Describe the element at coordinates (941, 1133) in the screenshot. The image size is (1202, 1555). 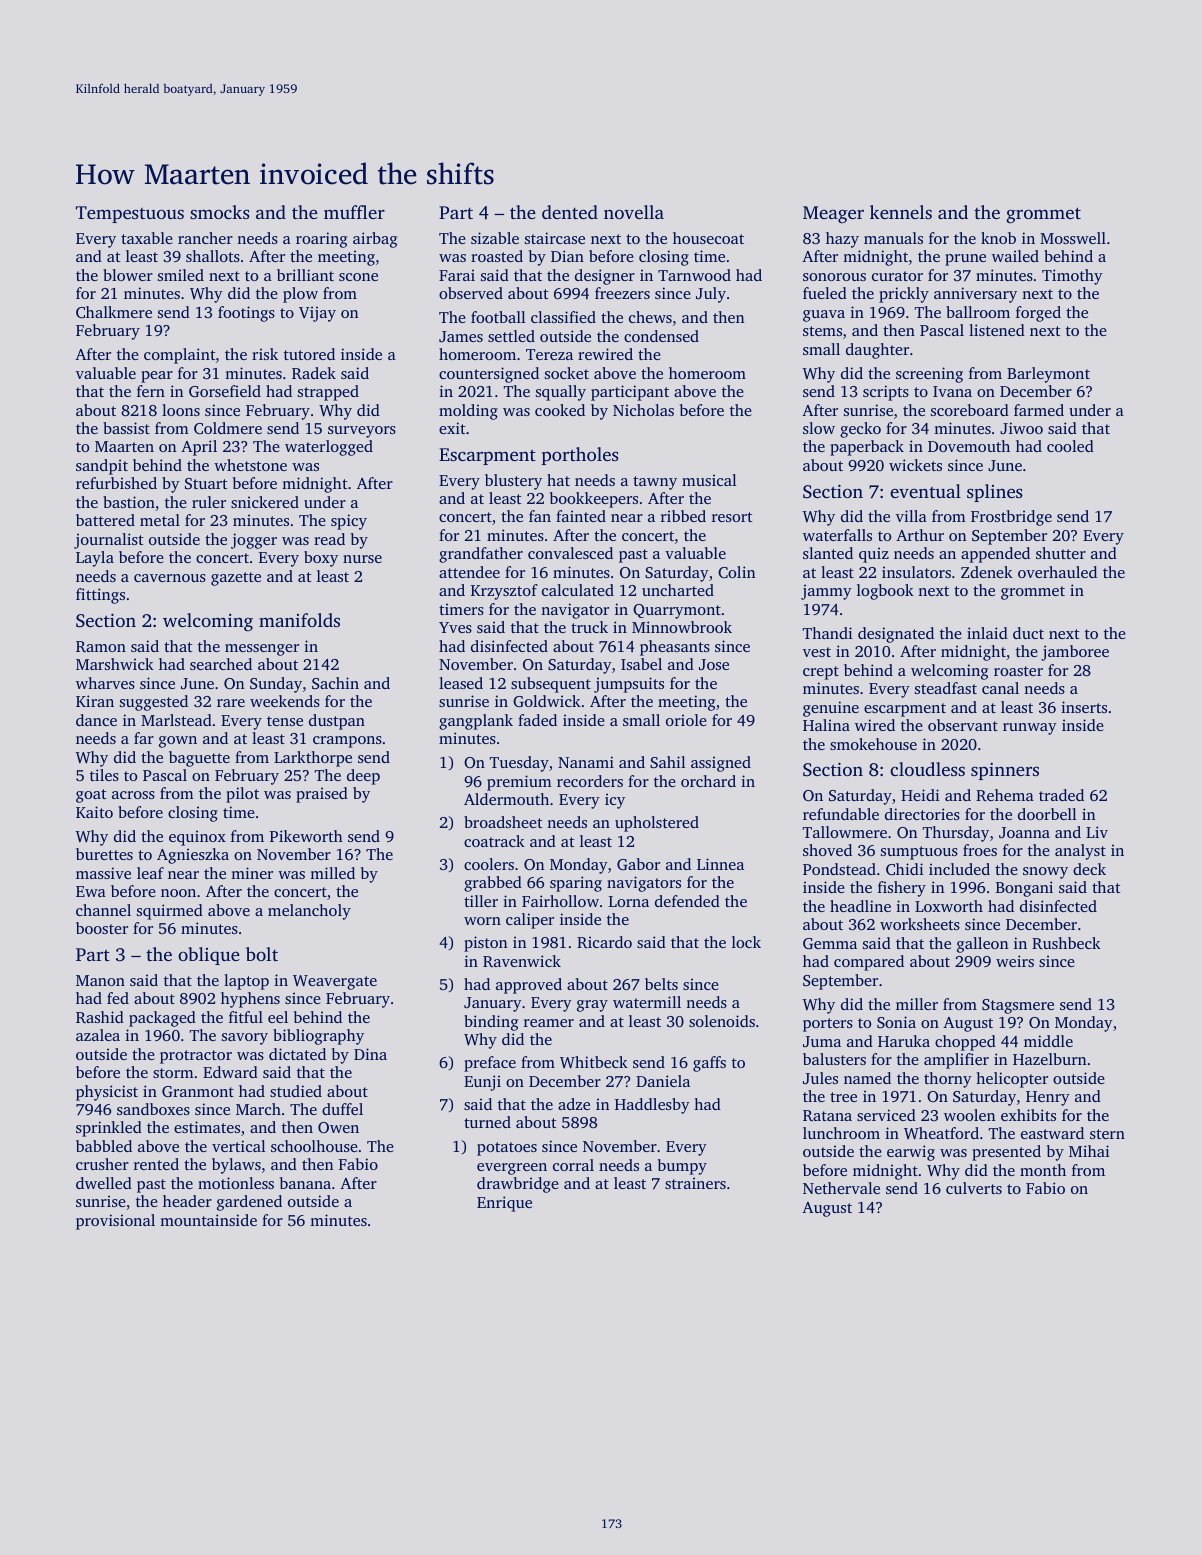
I see `Wheatford` at that location.
